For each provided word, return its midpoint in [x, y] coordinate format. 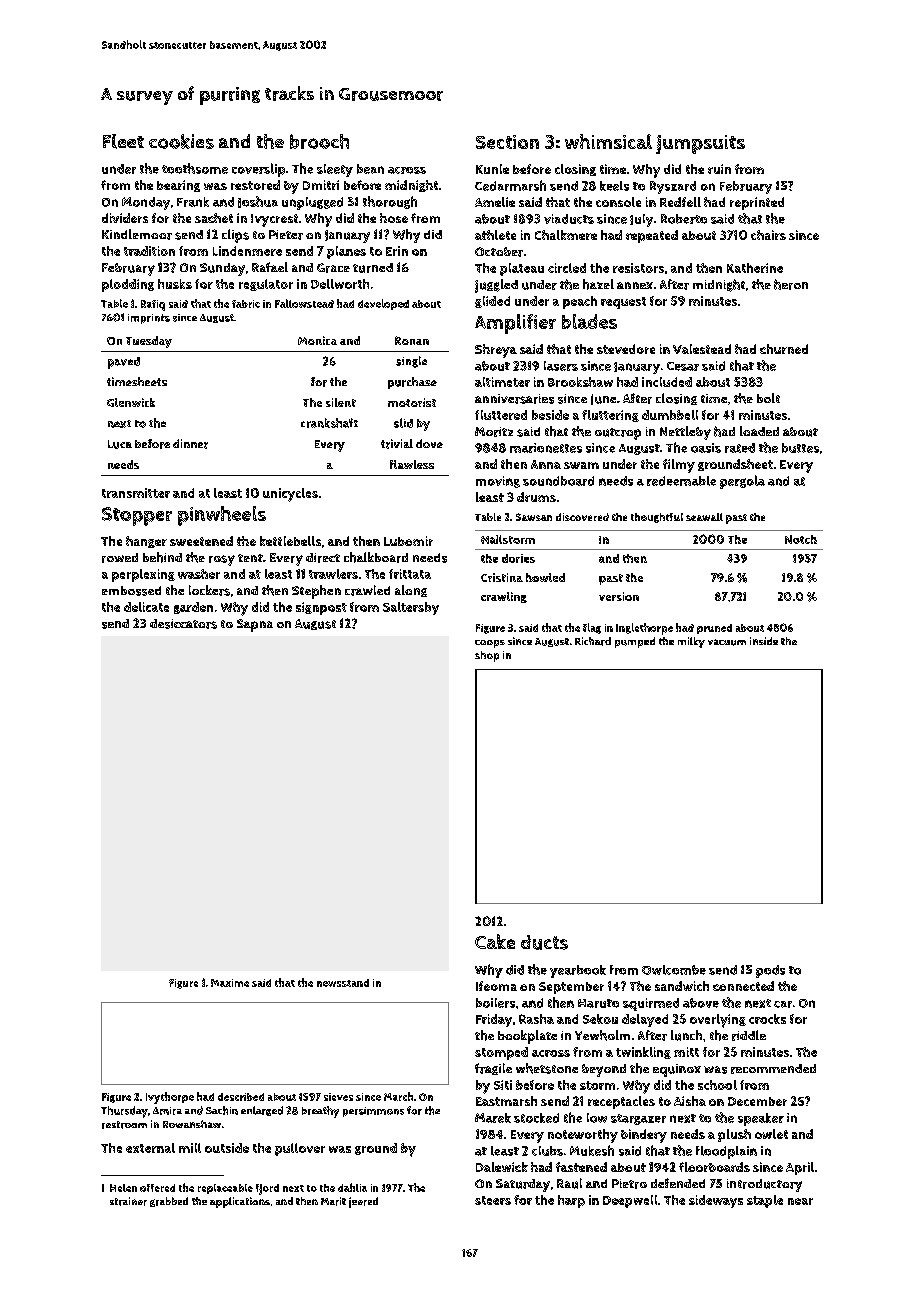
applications [240, 1202]
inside [764, 641]
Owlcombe [674, 970]
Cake [495, 941]
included [667, 382]
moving [498, 482]
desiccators [183, 624]
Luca [120, 444]
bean [370, 169]
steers [493, 1200]
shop [487, 656]
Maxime [230, 983]
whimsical [608, 141]
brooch [319, 141]
